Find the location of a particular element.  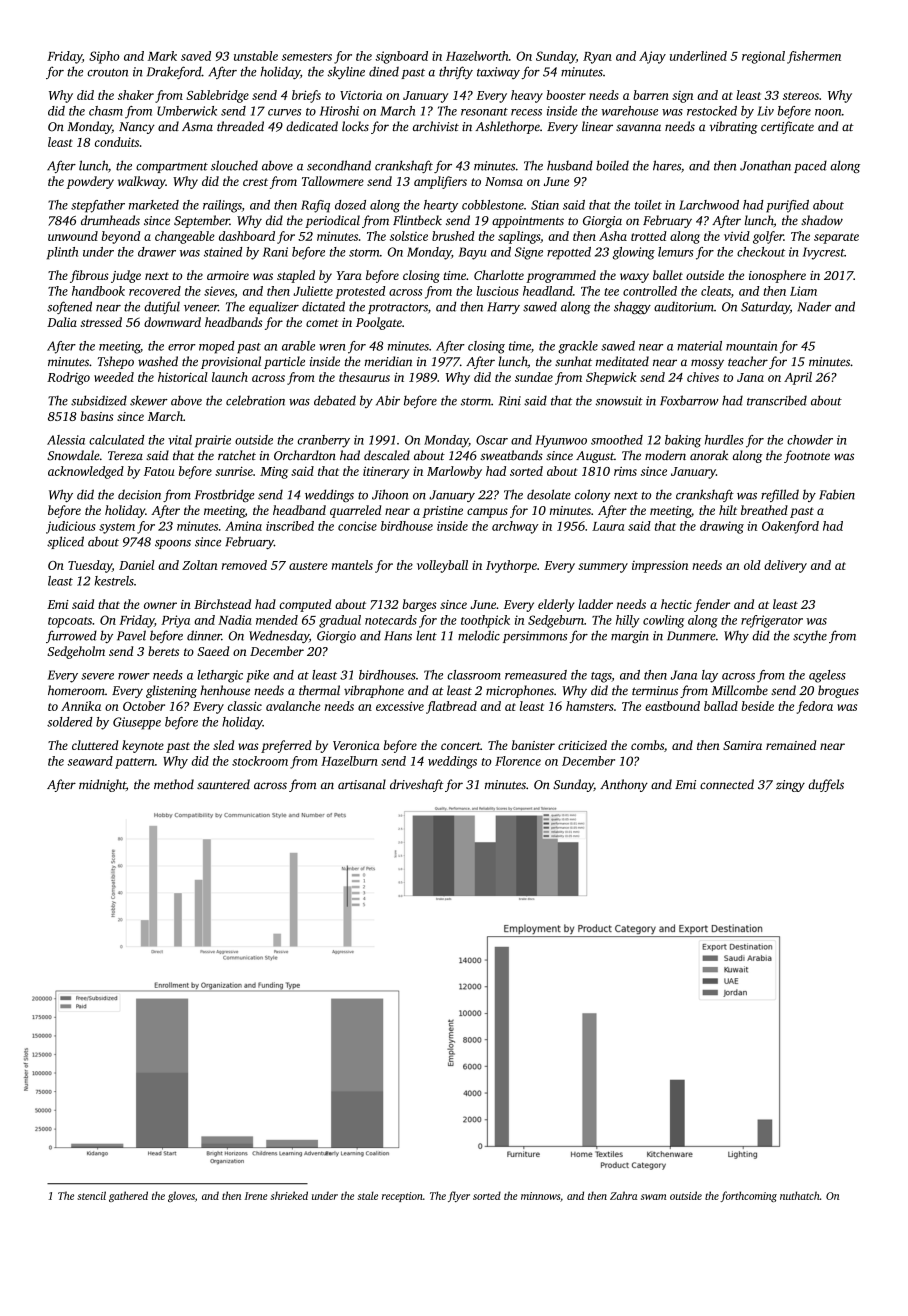

Zahra is located at coordinates (623, 1195).
